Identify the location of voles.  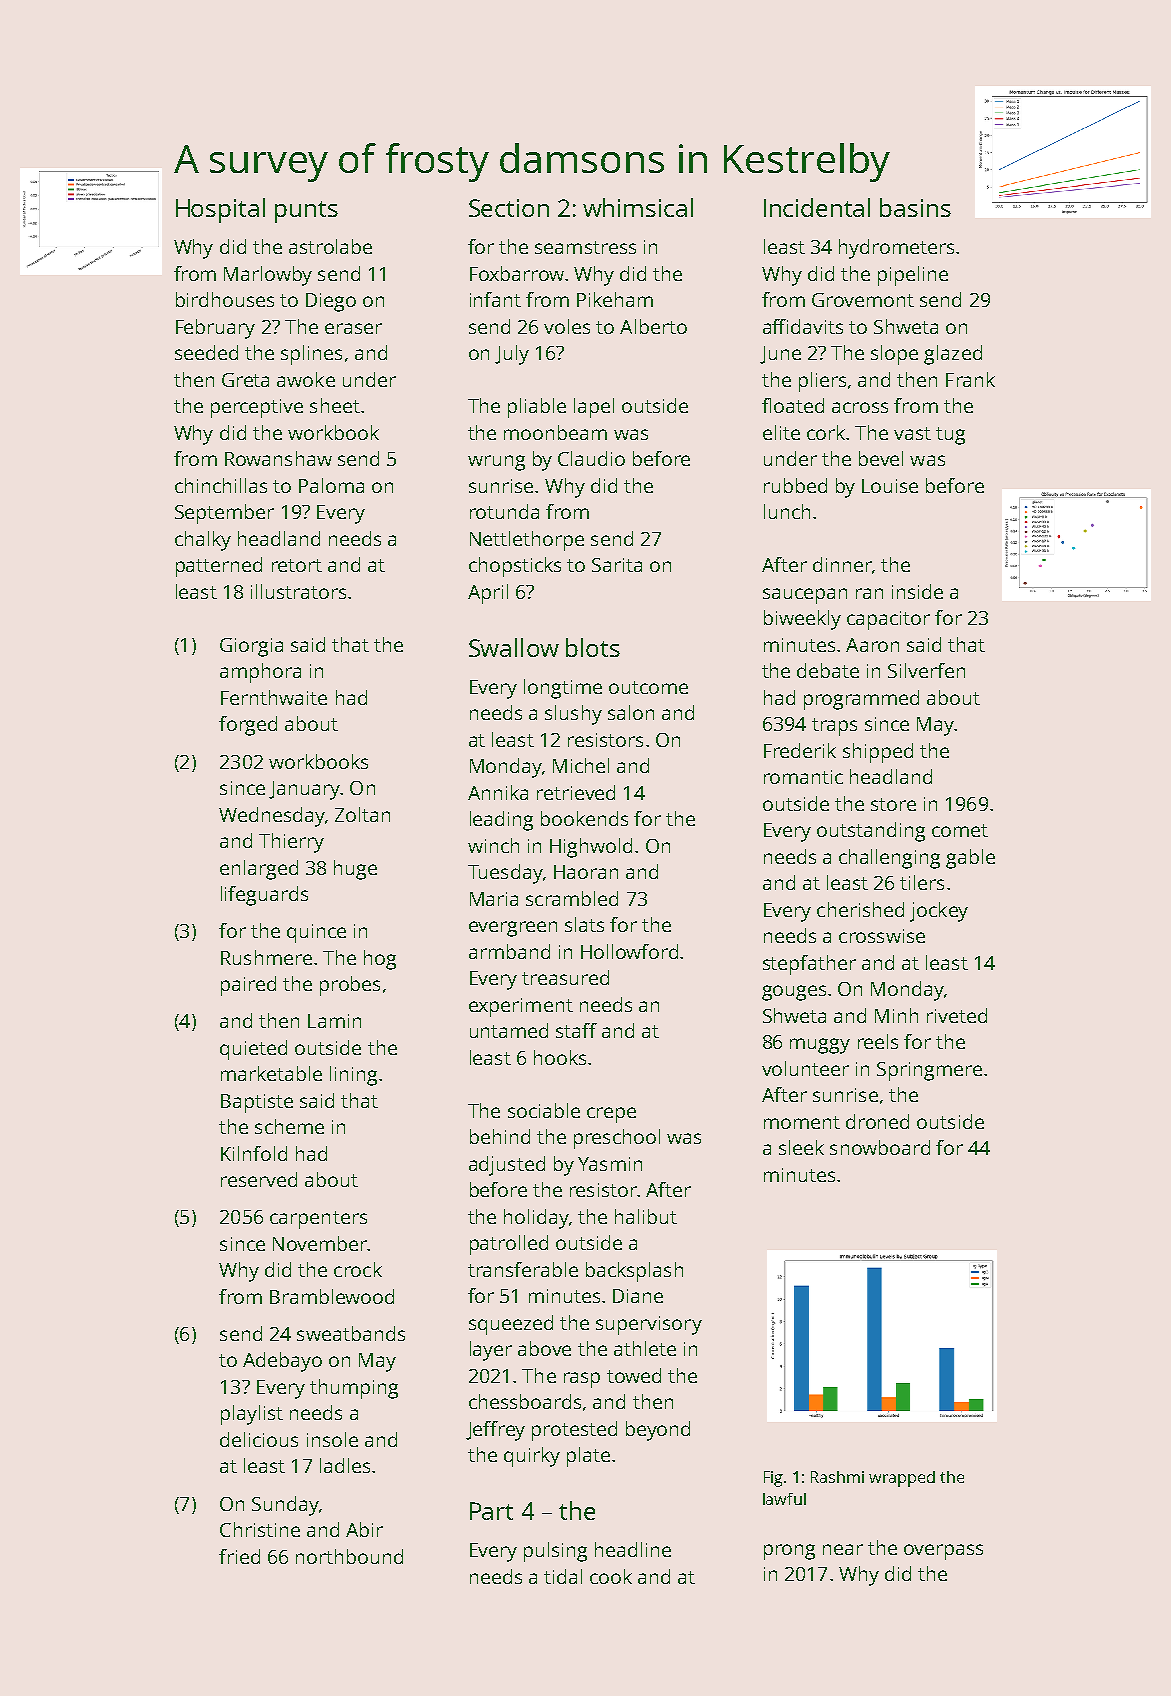
(567, 326).
